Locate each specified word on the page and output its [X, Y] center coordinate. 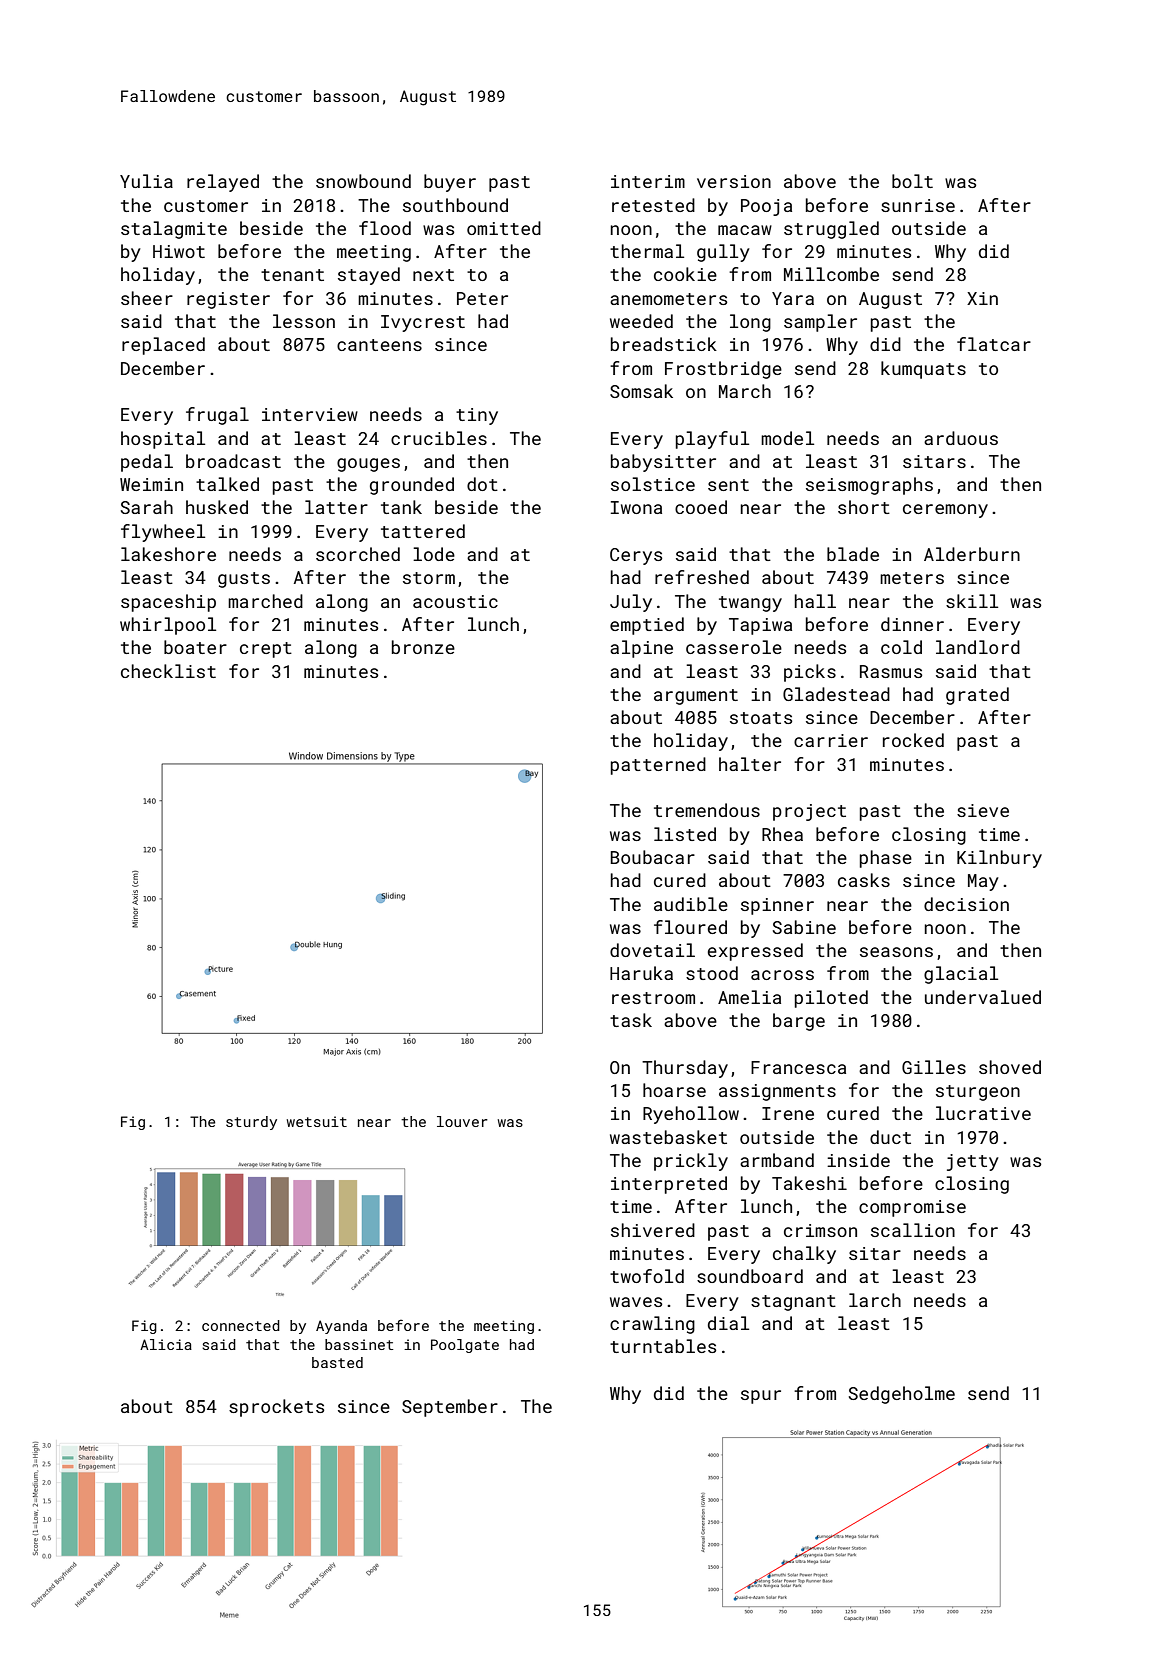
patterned [658, 766]
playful [712, 440]
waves [636, 1302]
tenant [292, 275]
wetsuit [317, 1121]
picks [810, 673]
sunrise [918, 205]
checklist [168, 671]
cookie [685, 274]
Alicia [166, 1344]
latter [336, 507]
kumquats [923, 370]
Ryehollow [691, 1115]
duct [890, 1137]
